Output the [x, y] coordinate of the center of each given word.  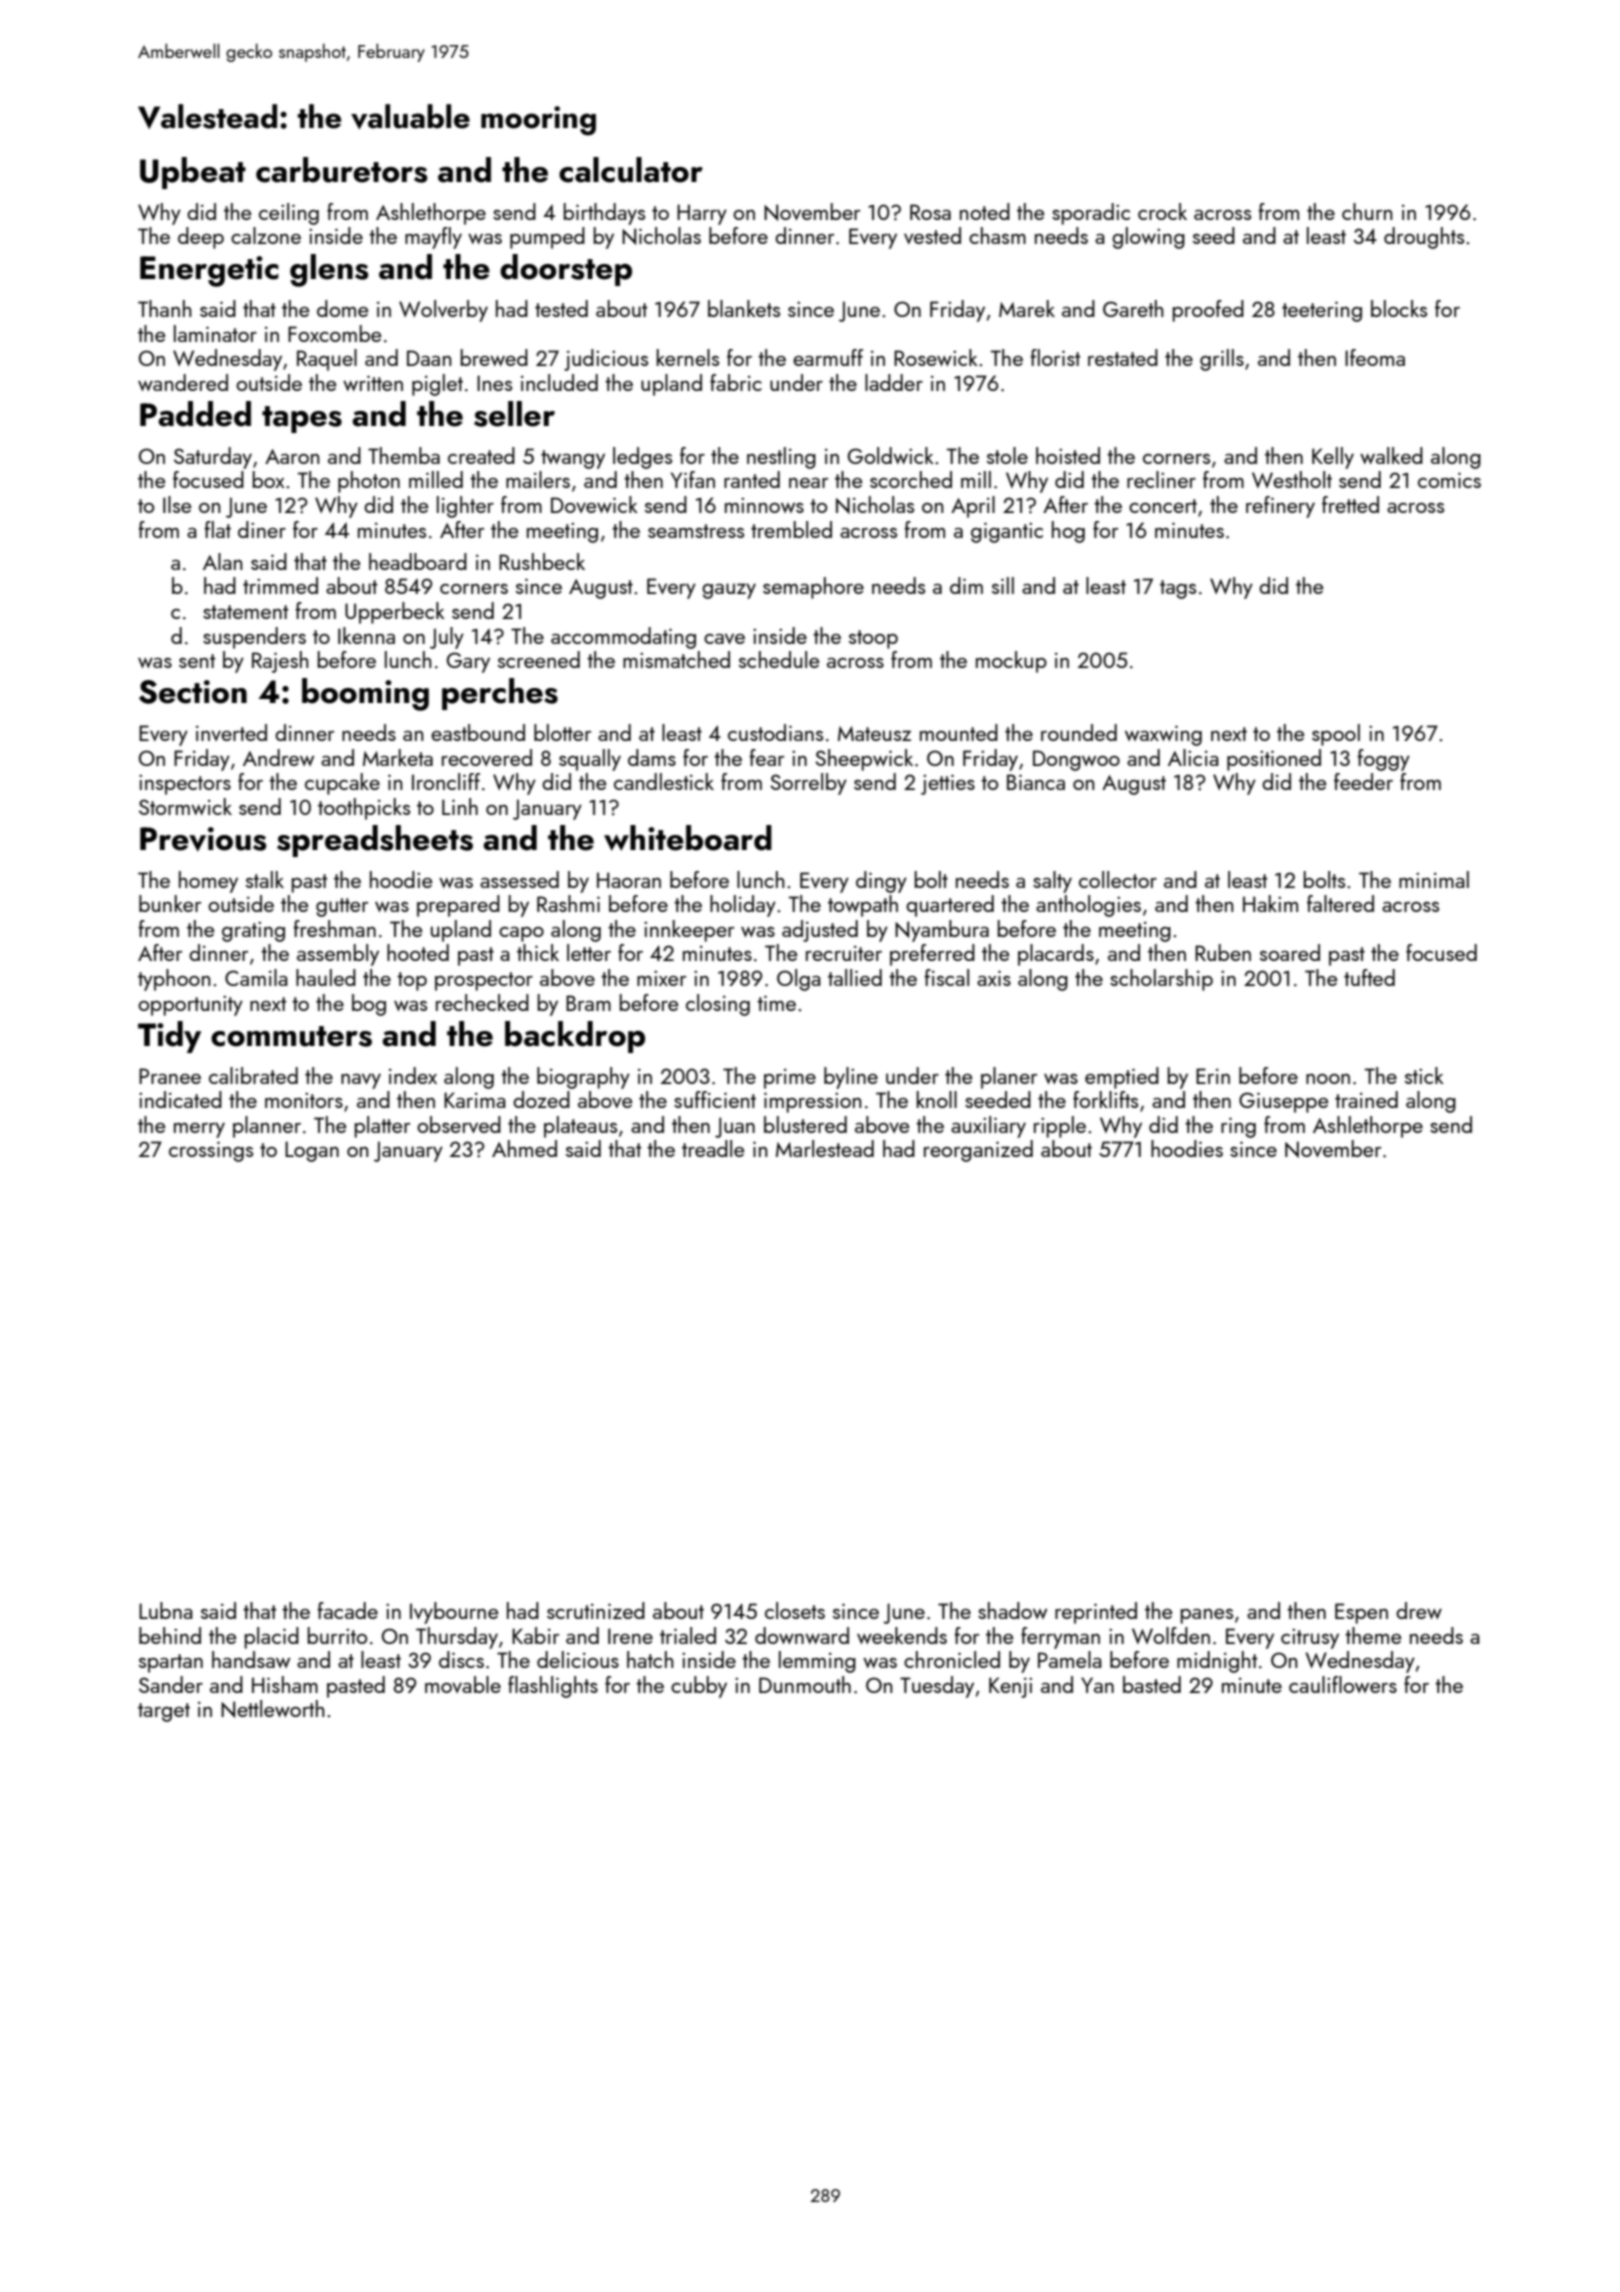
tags [1178, 589]
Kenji [1010, 1687]
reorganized [978, 1151]
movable [463, 1684]
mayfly [433, 238]
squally [590, 760]
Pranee [170, 1076]
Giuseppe [1283, 1102]
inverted [231, 732]
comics [1449, 480]
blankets [744, 308]
